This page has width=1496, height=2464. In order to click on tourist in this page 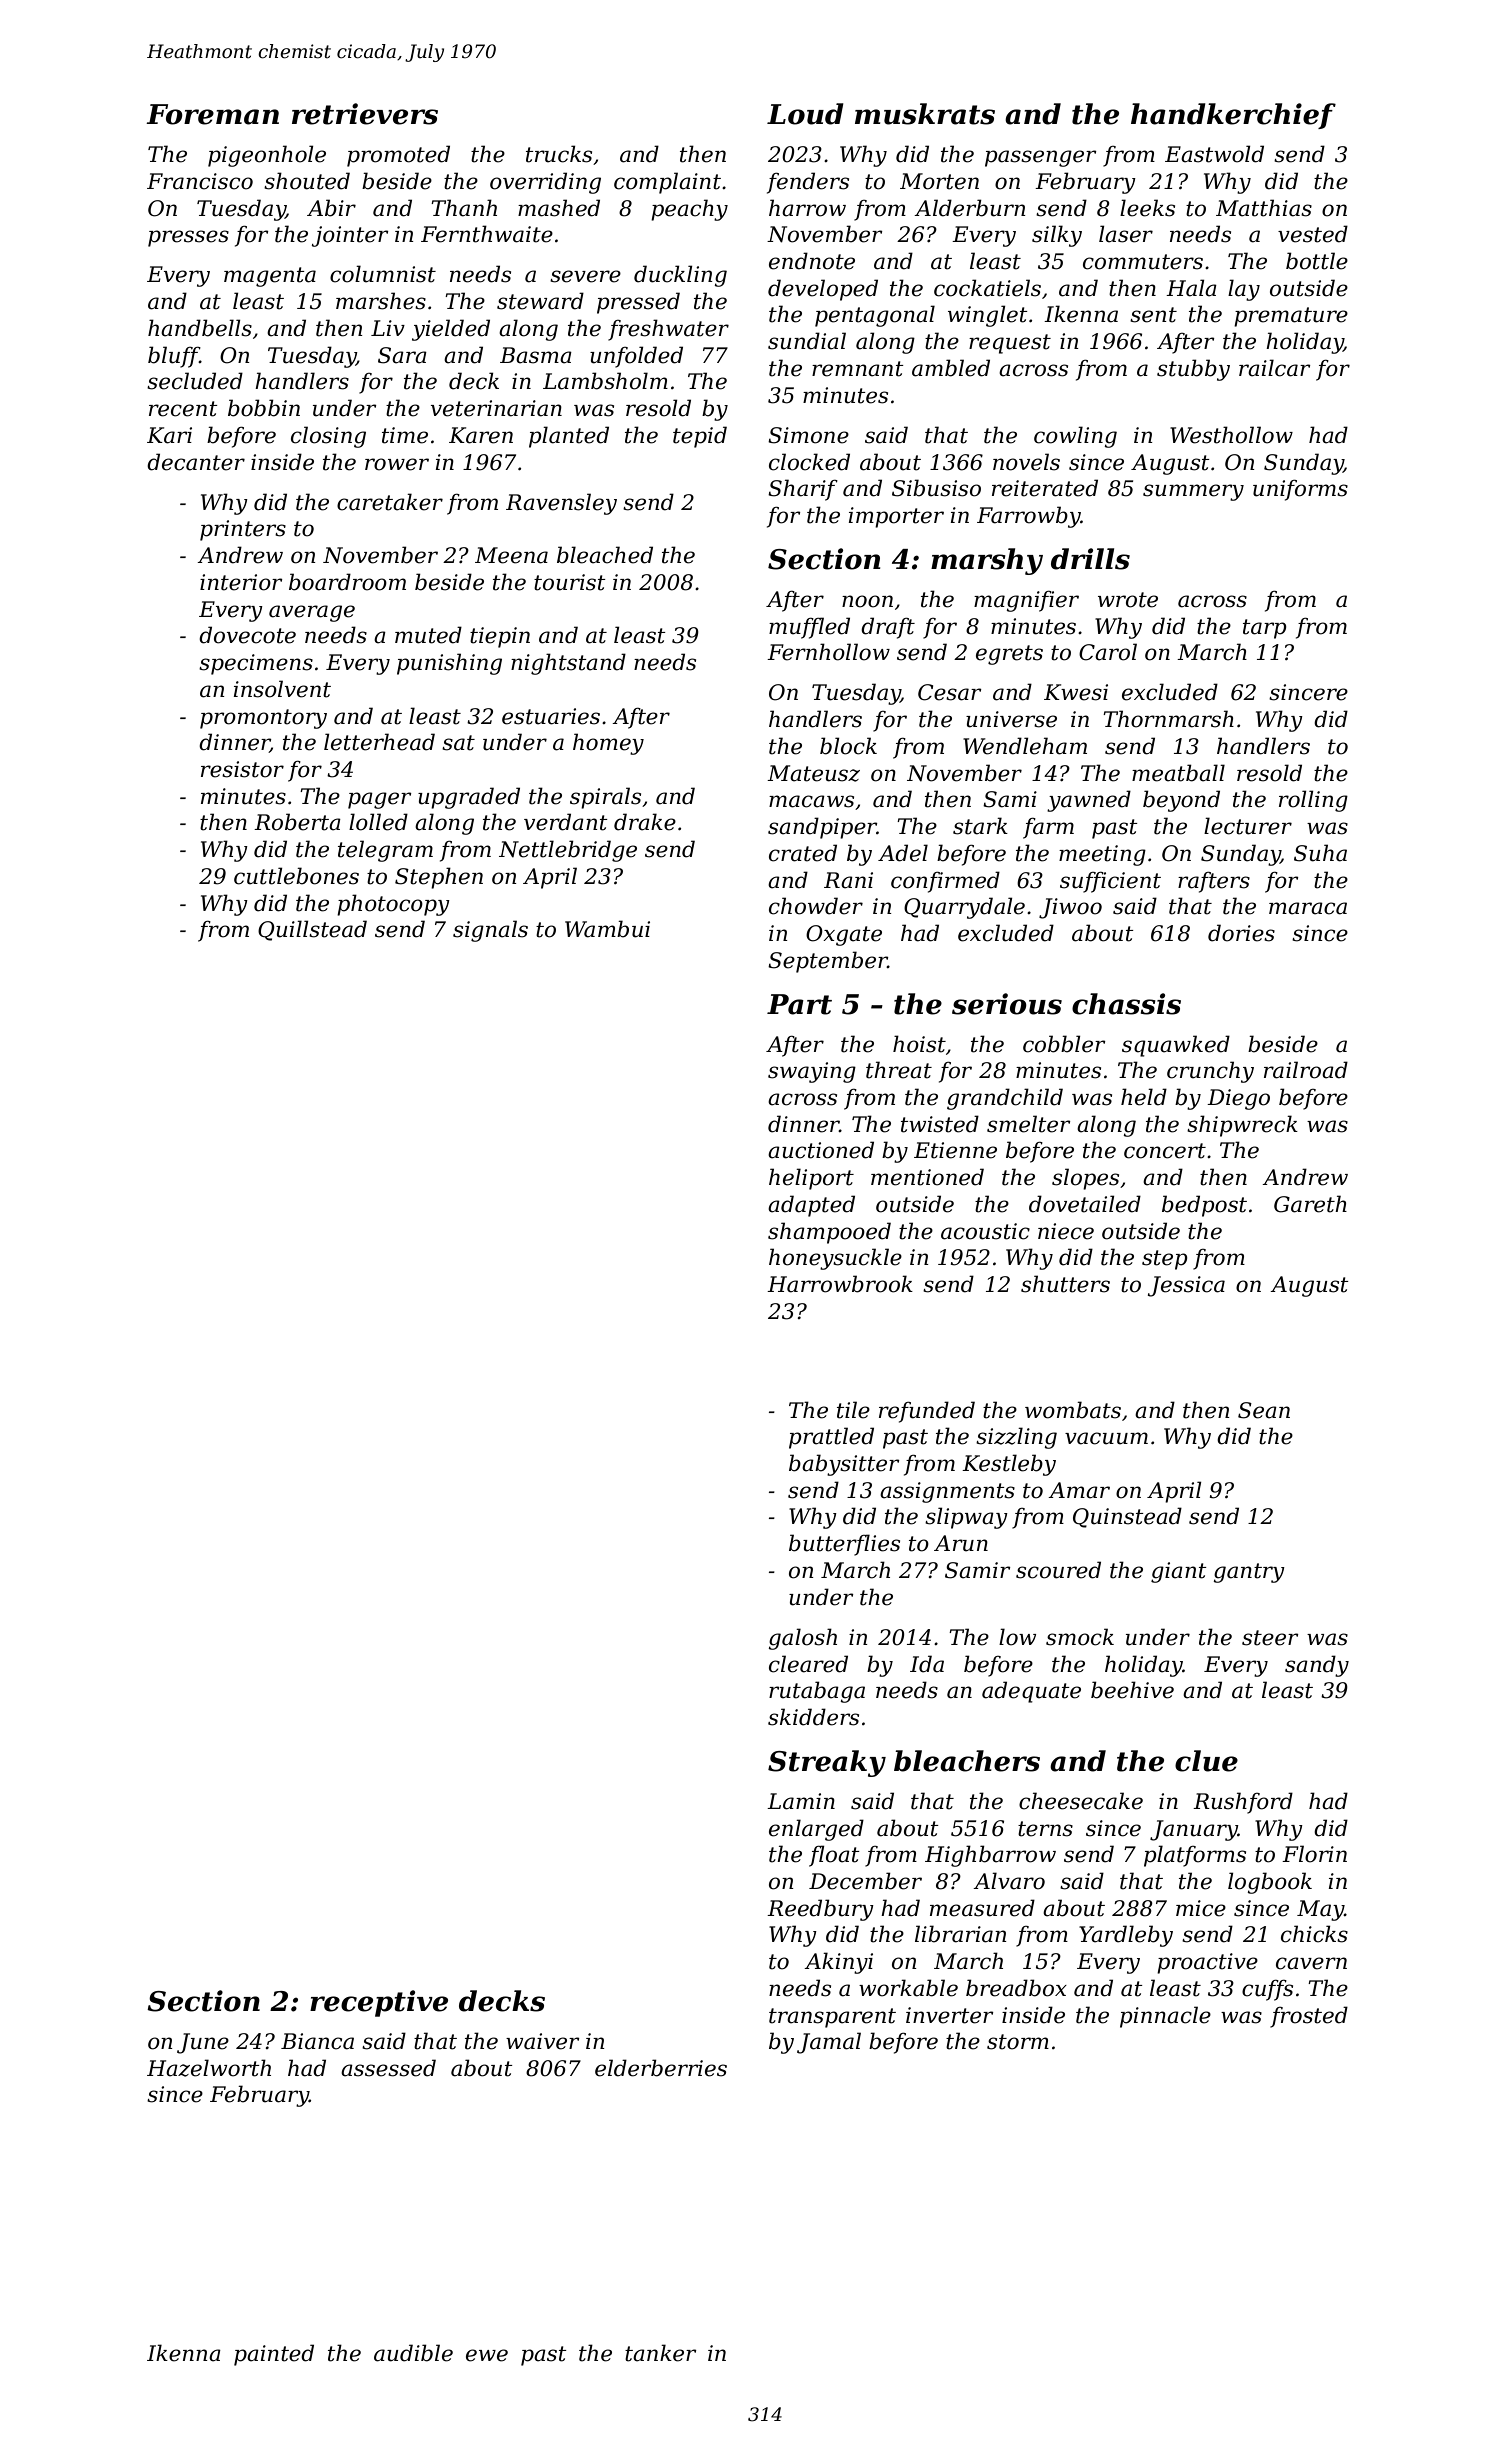, I will do `click(570, 582)`.
